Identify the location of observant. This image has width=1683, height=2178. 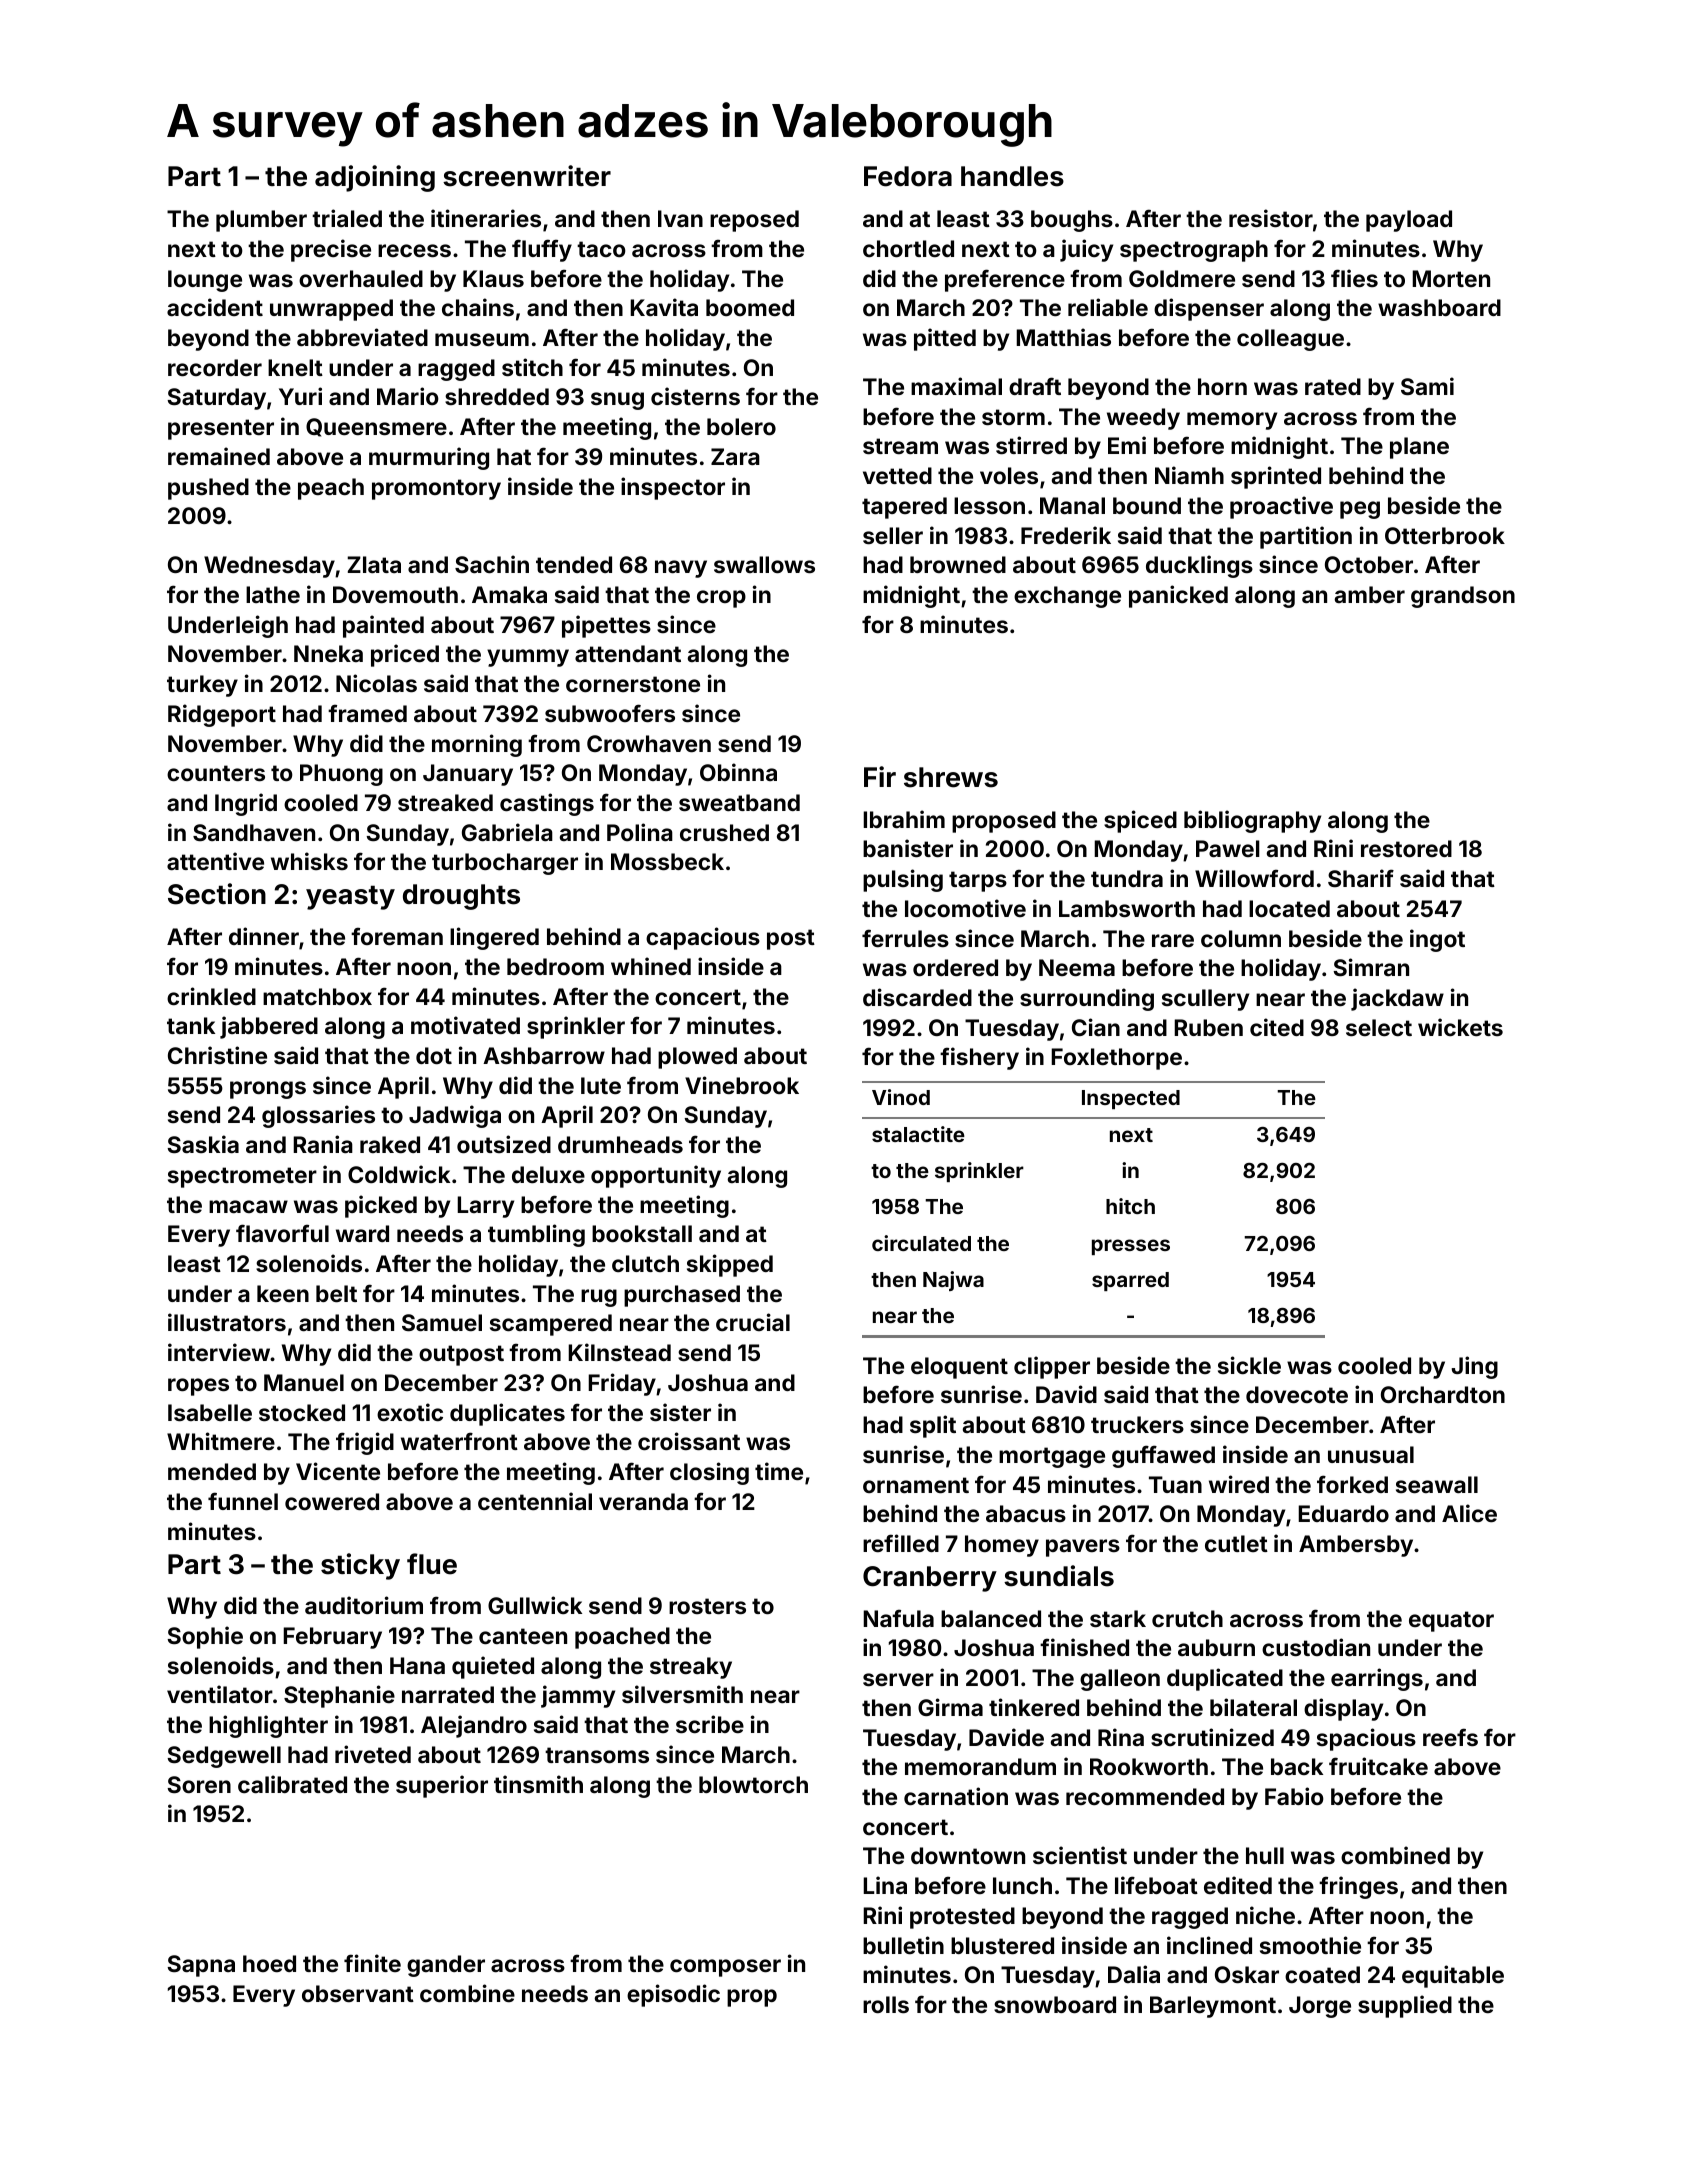
(358, 1993).
